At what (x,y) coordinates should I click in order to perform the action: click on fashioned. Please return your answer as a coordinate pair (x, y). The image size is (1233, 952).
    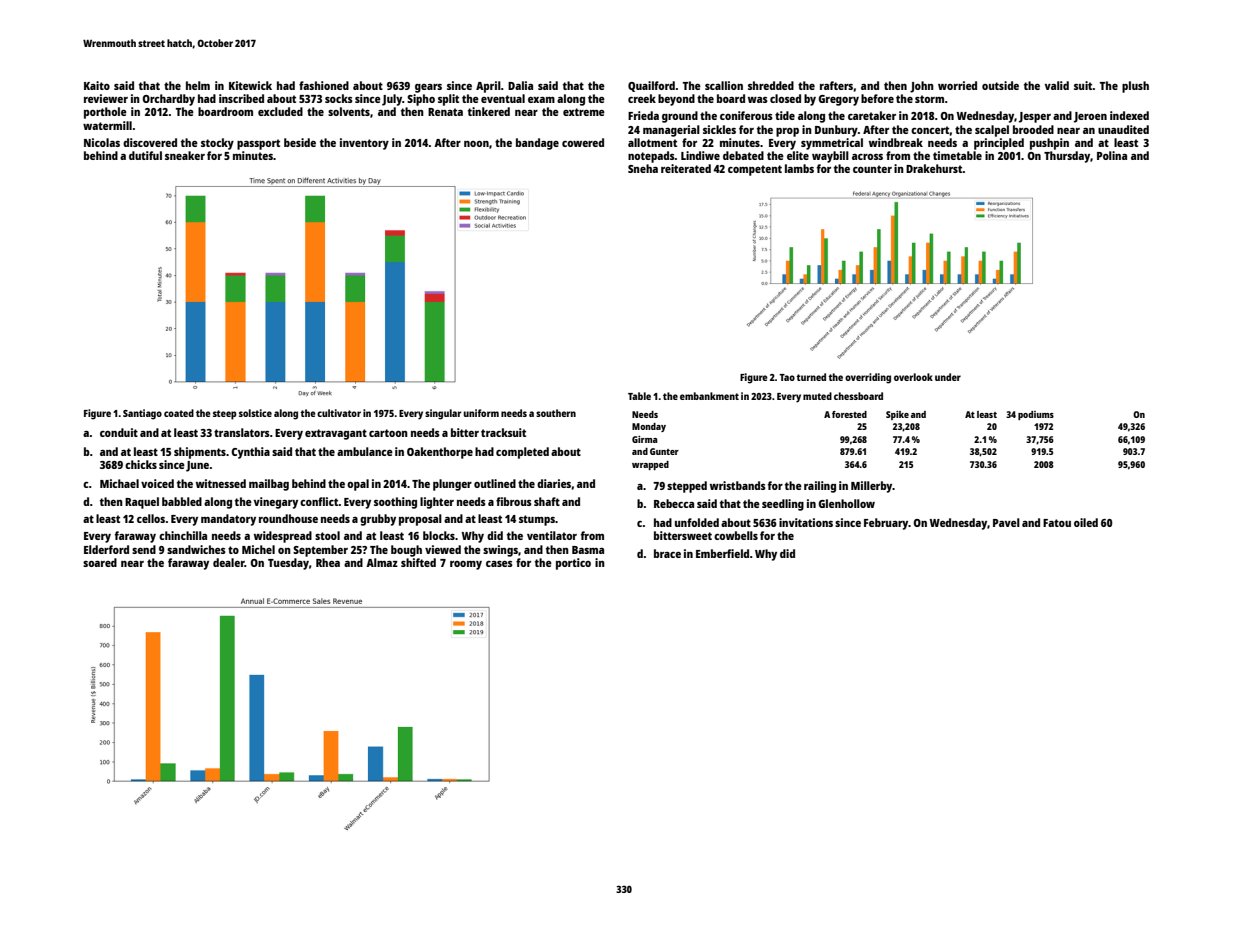
    Looking at the image, I should click on (324, 85).
